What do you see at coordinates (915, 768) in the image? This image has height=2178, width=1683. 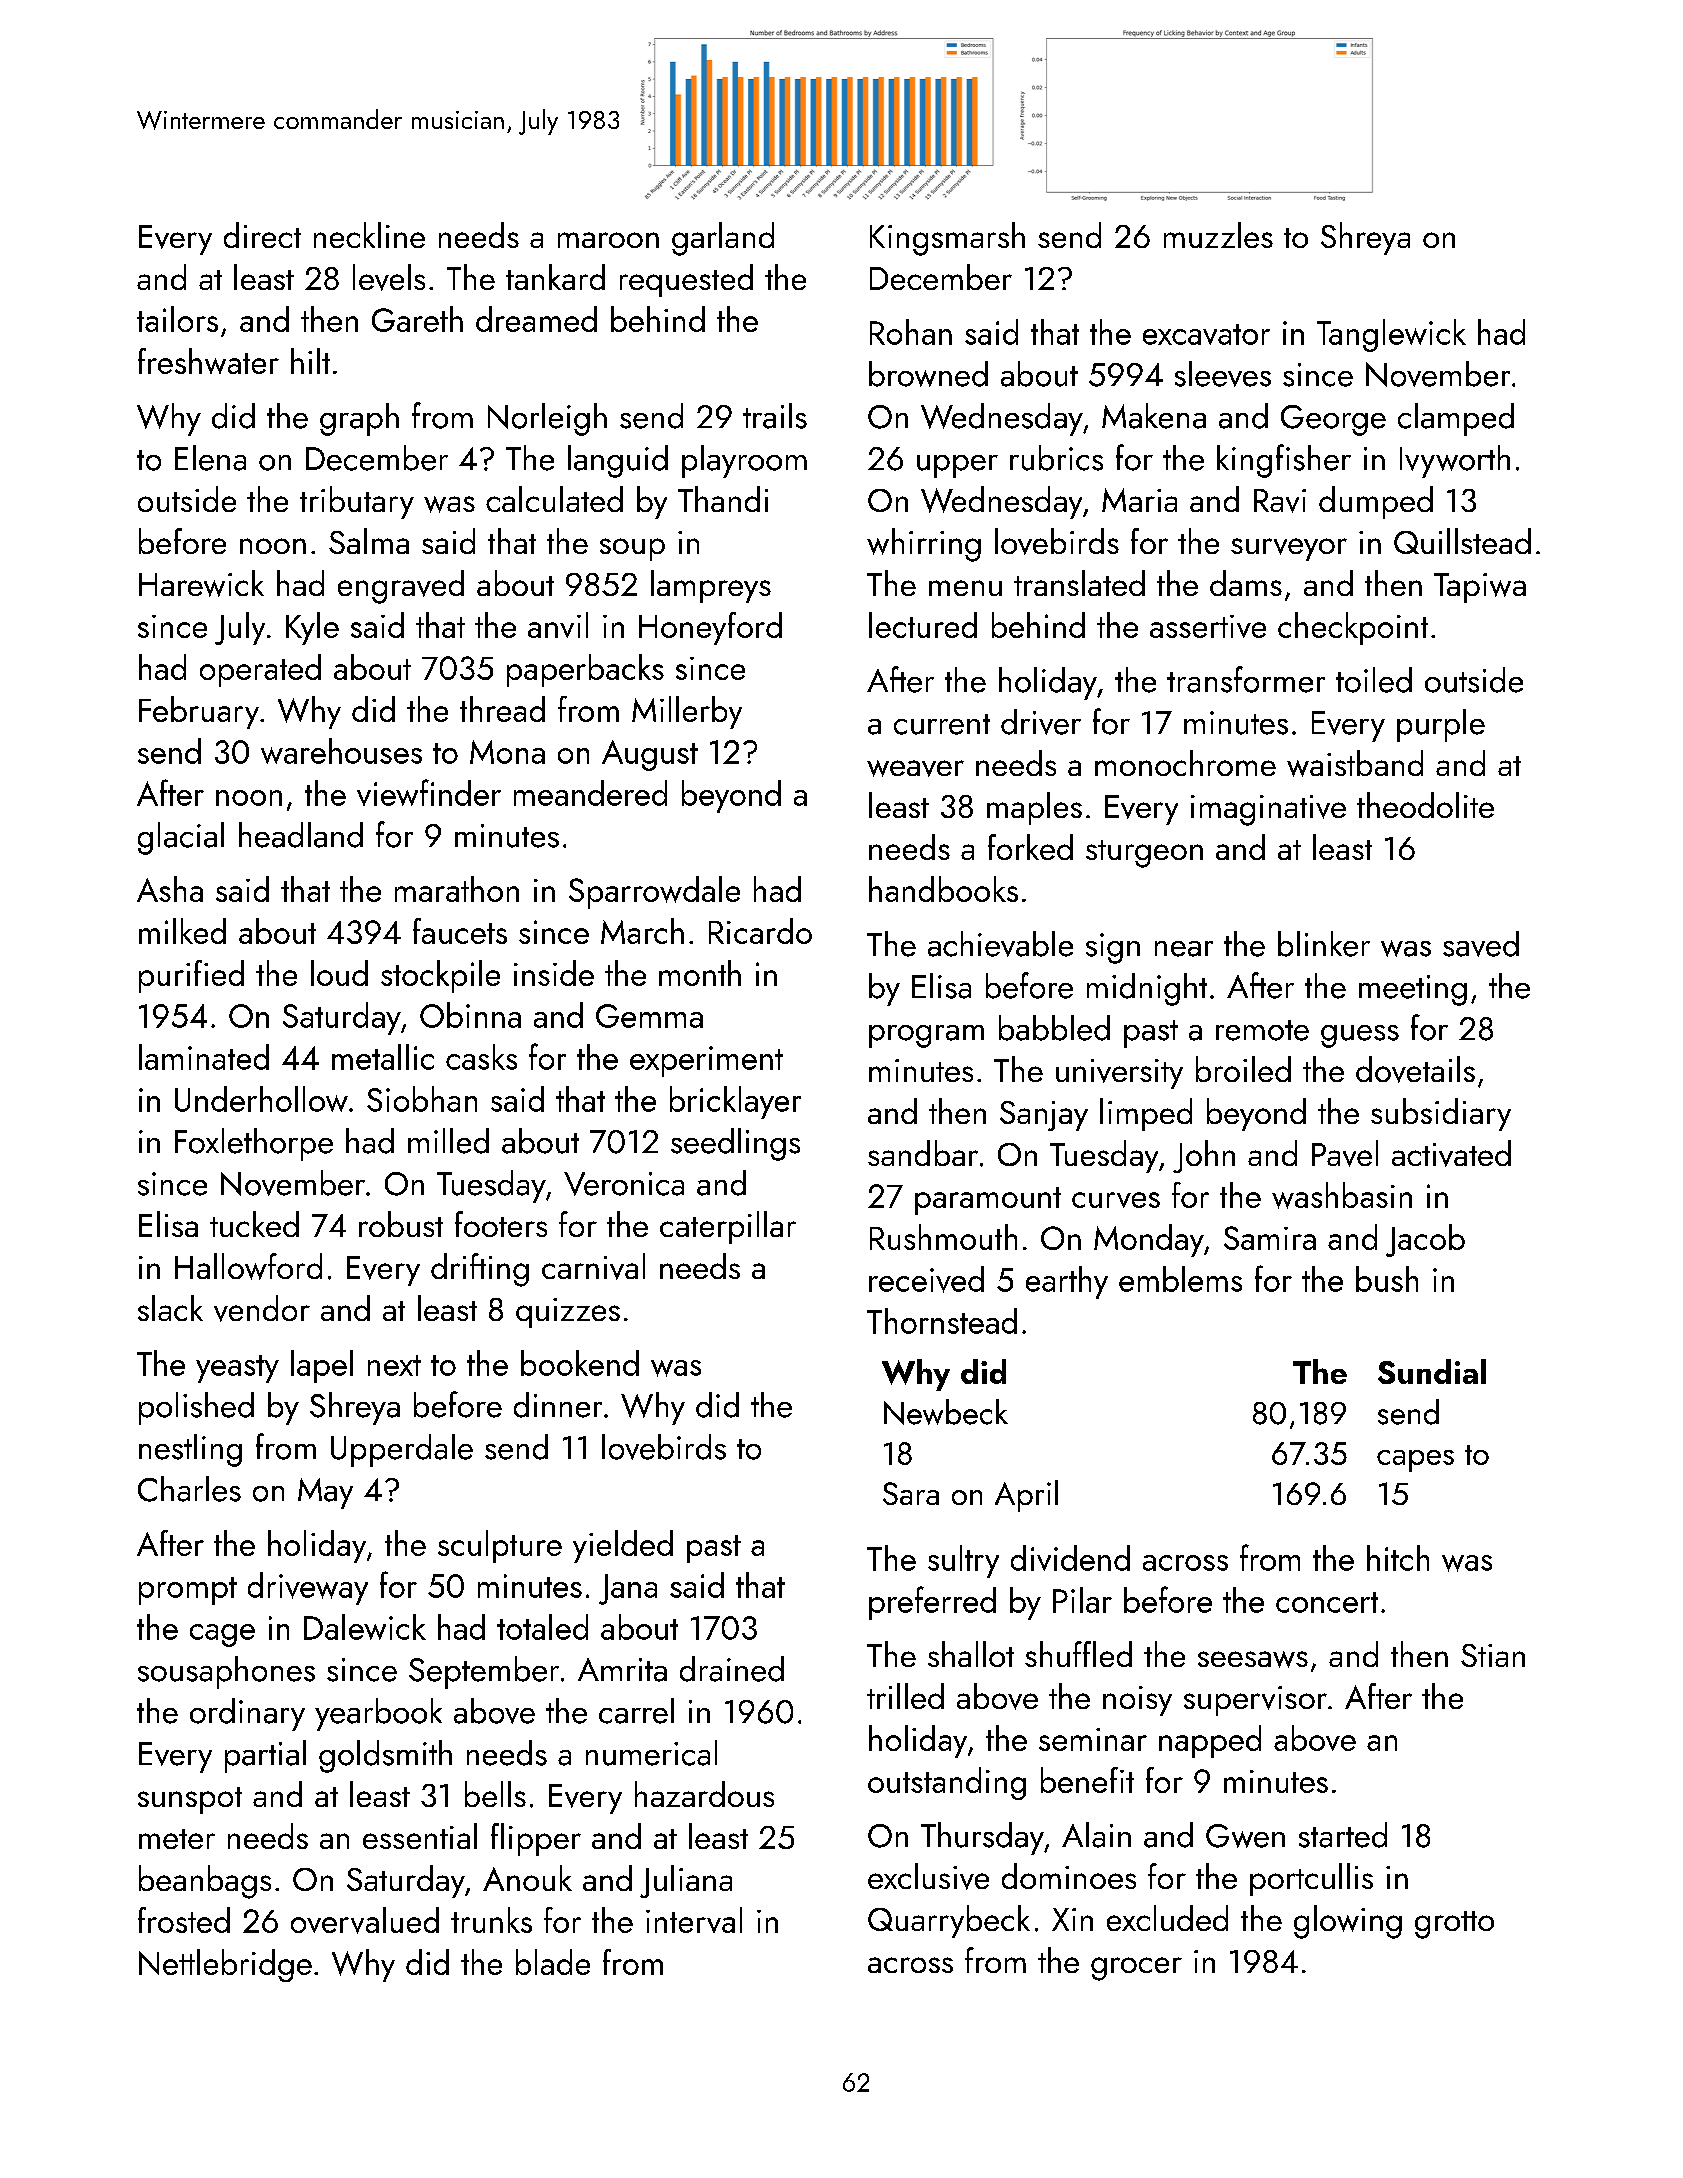 I see `weaver` at bounding box center [915, 768].
